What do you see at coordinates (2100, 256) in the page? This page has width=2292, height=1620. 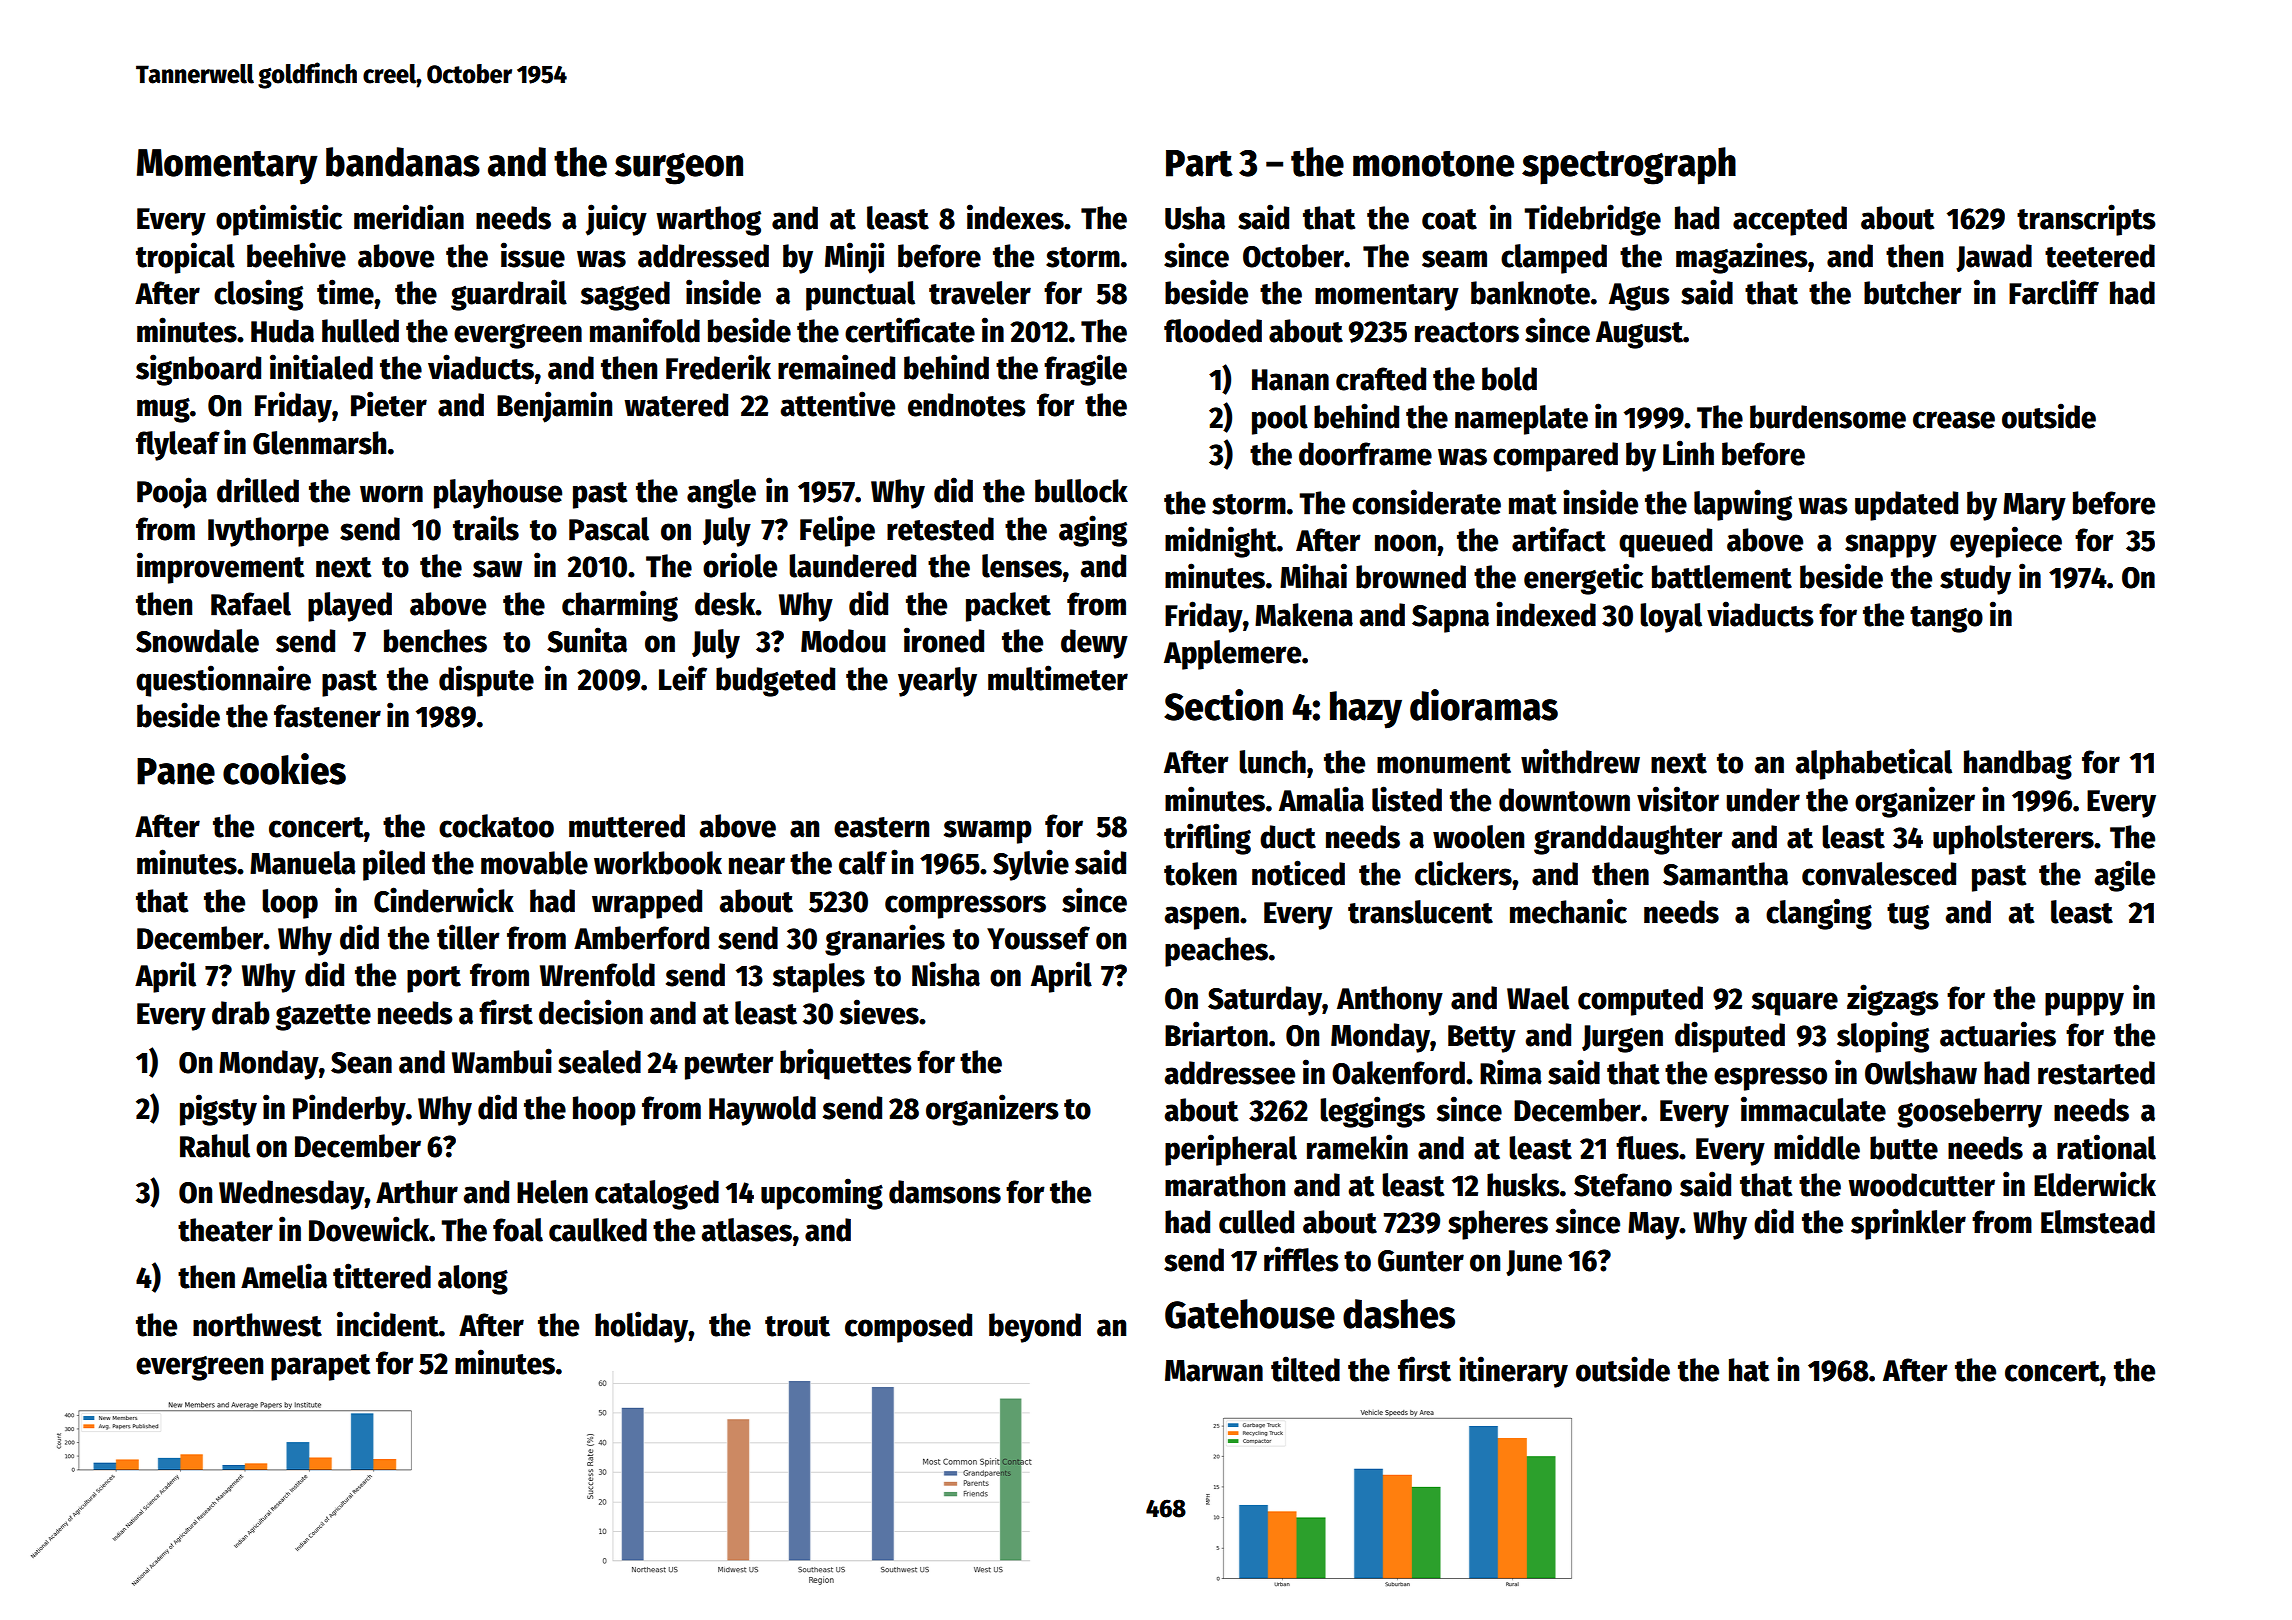 I see `teetered` at bounding box center [2100, 256].
